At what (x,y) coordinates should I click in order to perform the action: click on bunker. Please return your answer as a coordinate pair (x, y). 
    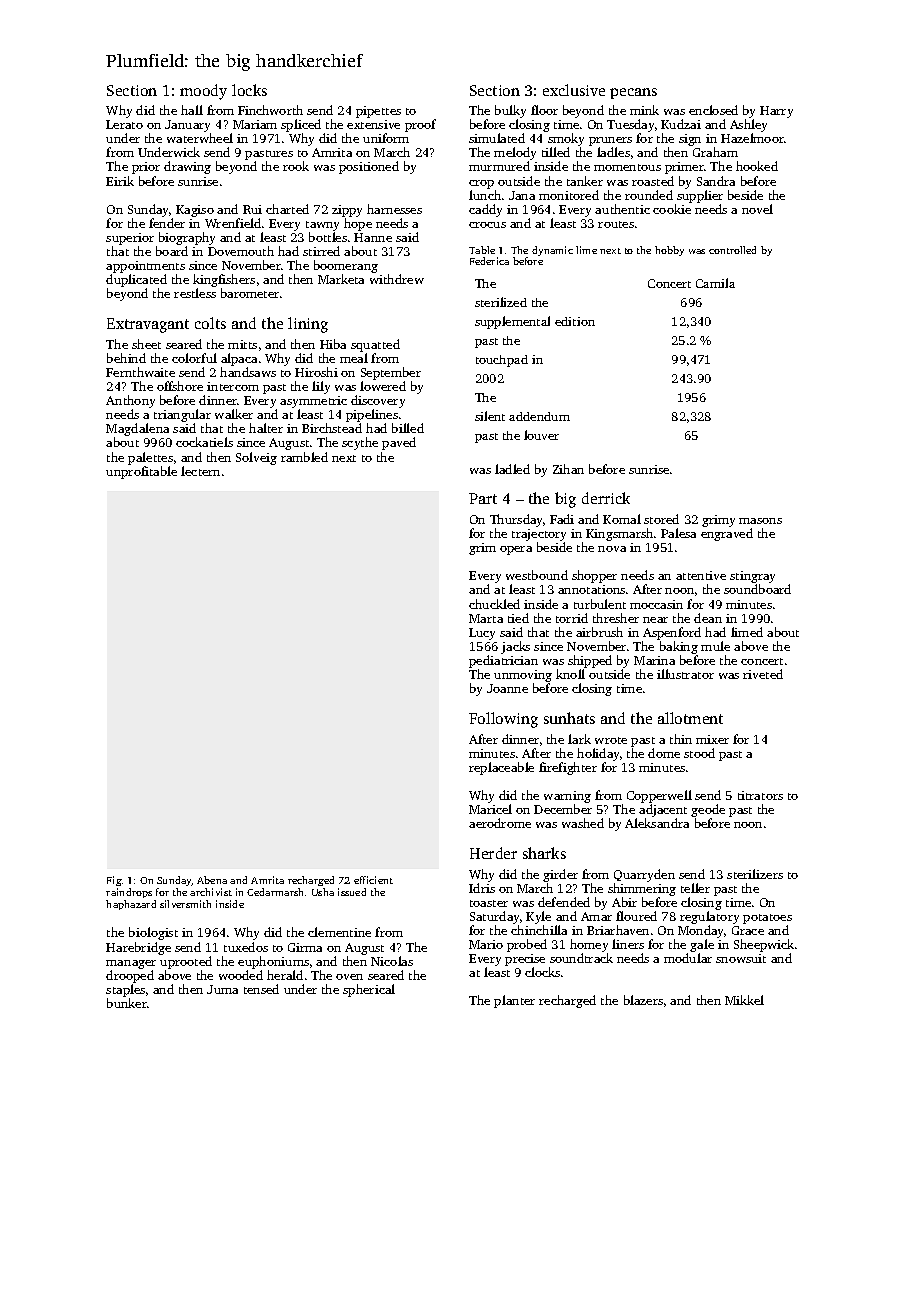
    Looking at the image, I should click on (127, 1003).
